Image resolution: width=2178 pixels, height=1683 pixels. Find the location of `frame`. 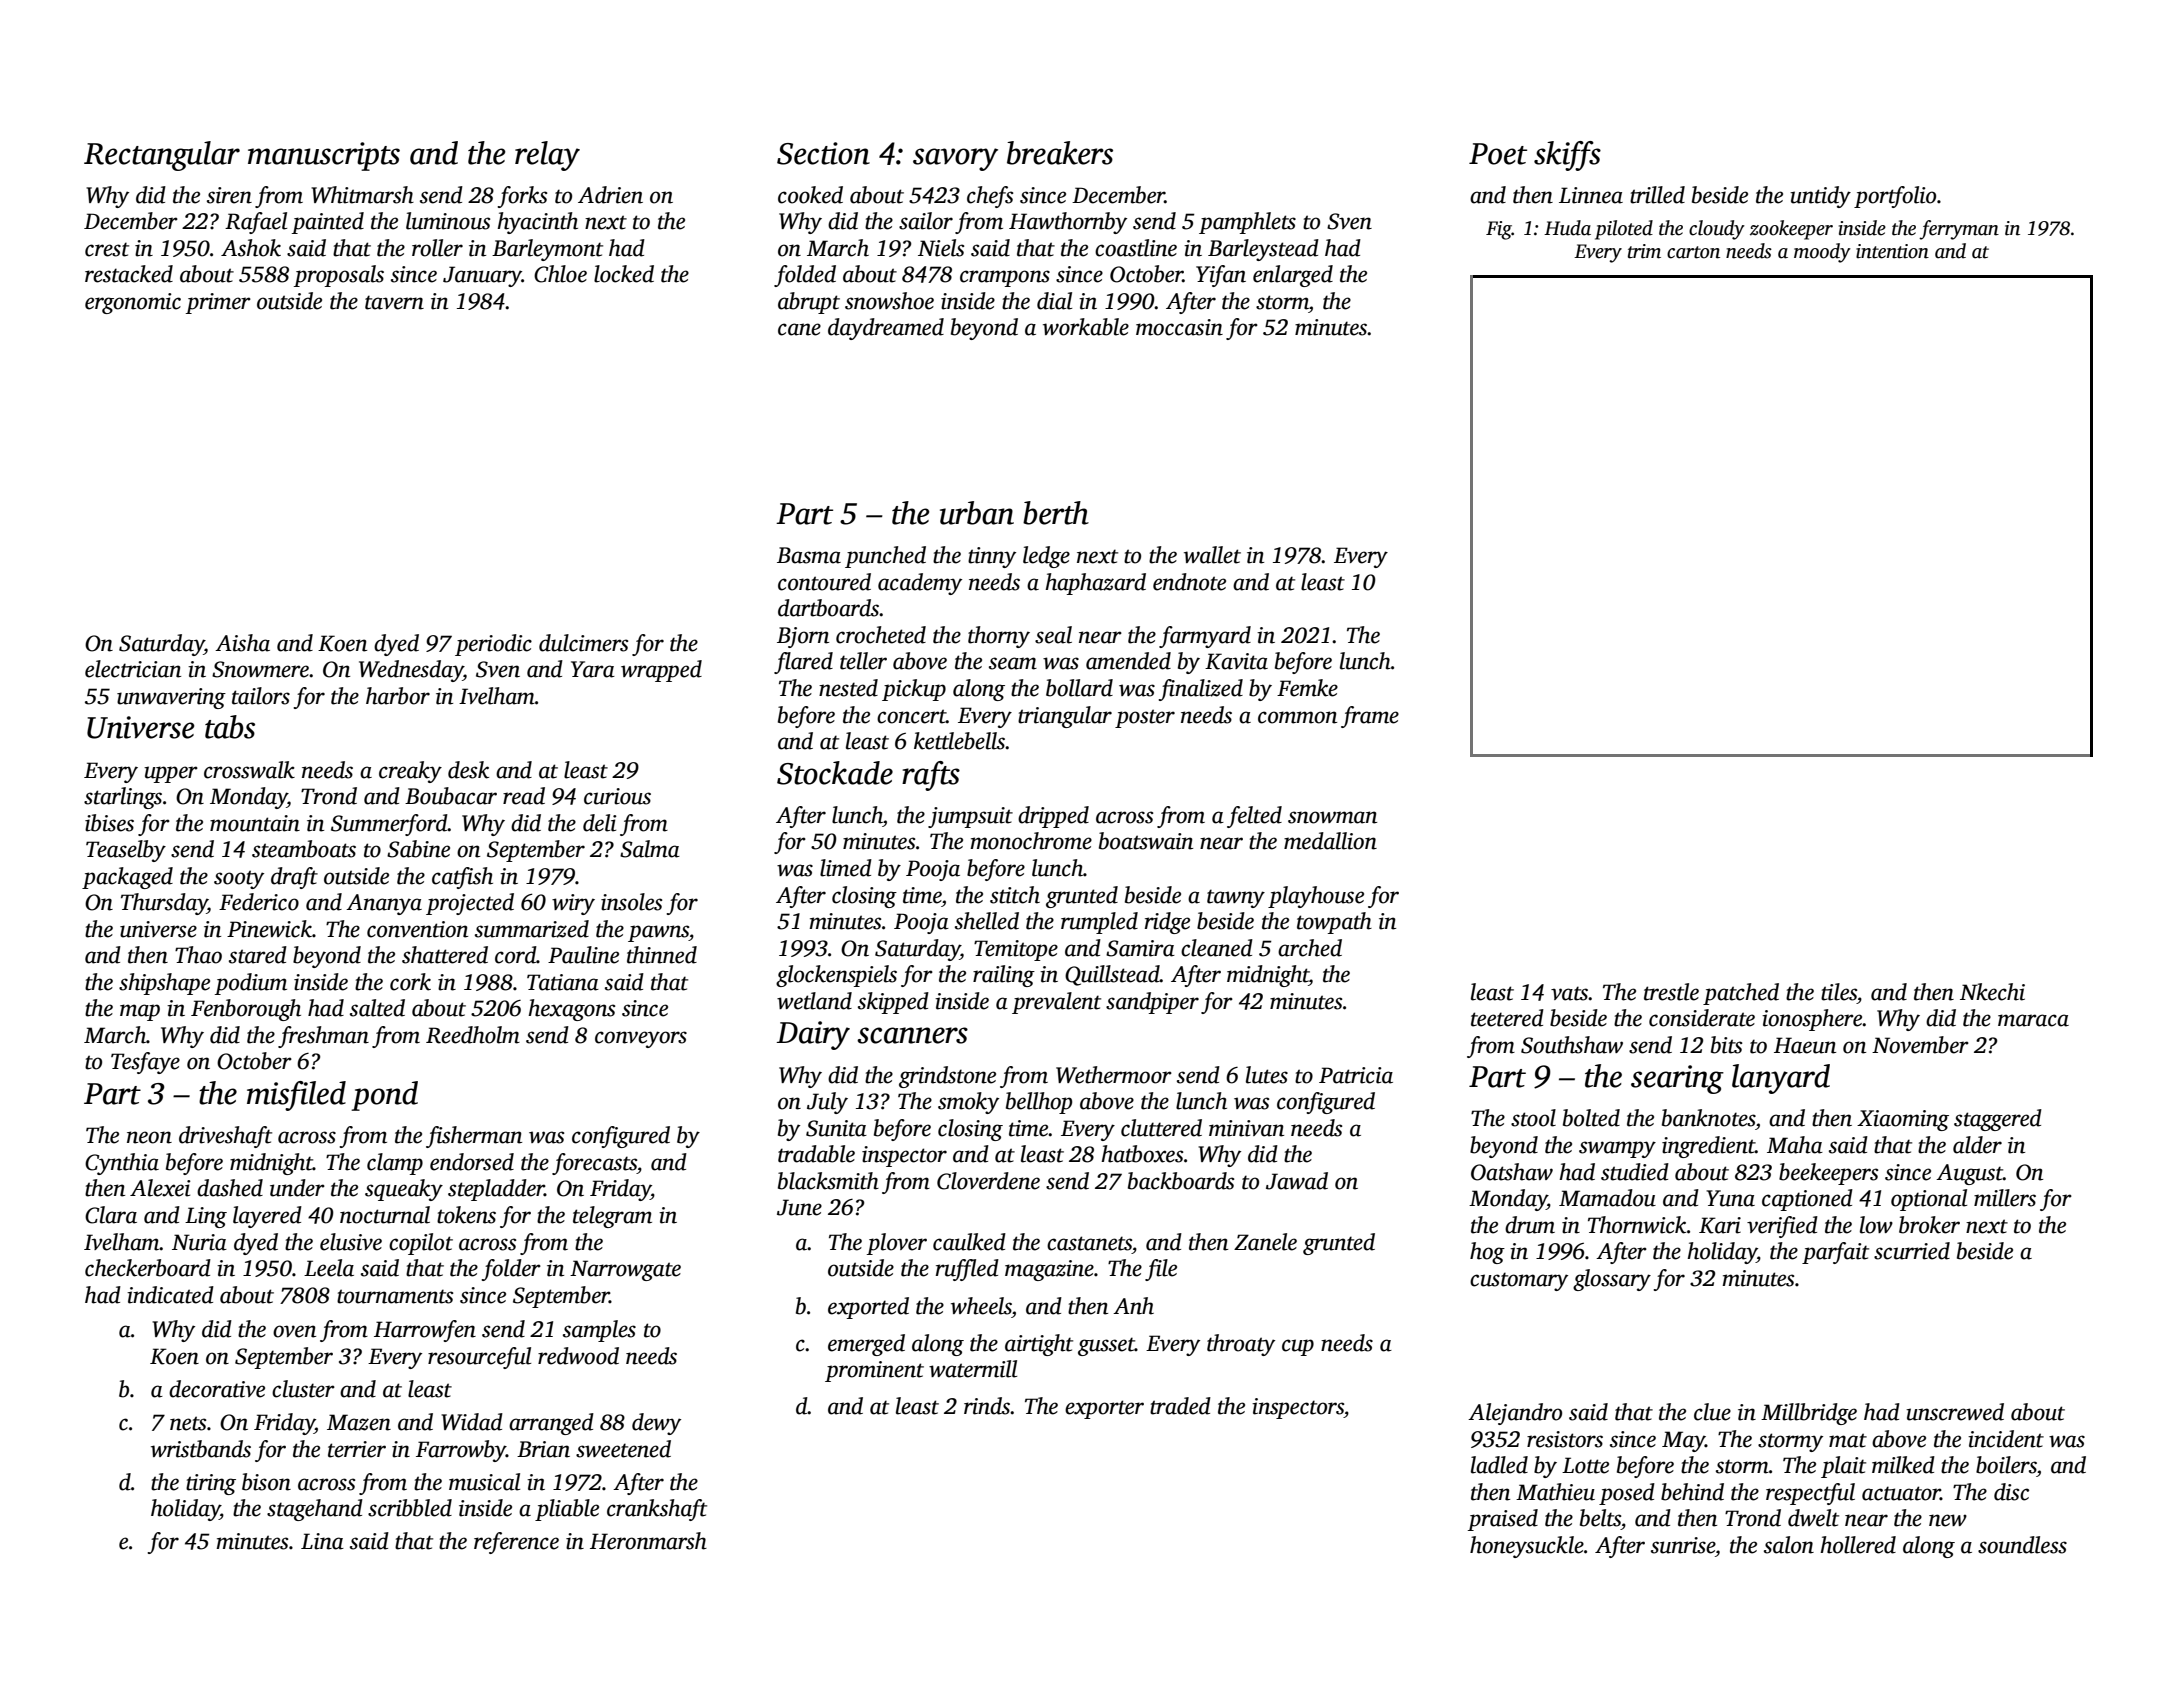

frame is located at coordinates (1370, 717).
